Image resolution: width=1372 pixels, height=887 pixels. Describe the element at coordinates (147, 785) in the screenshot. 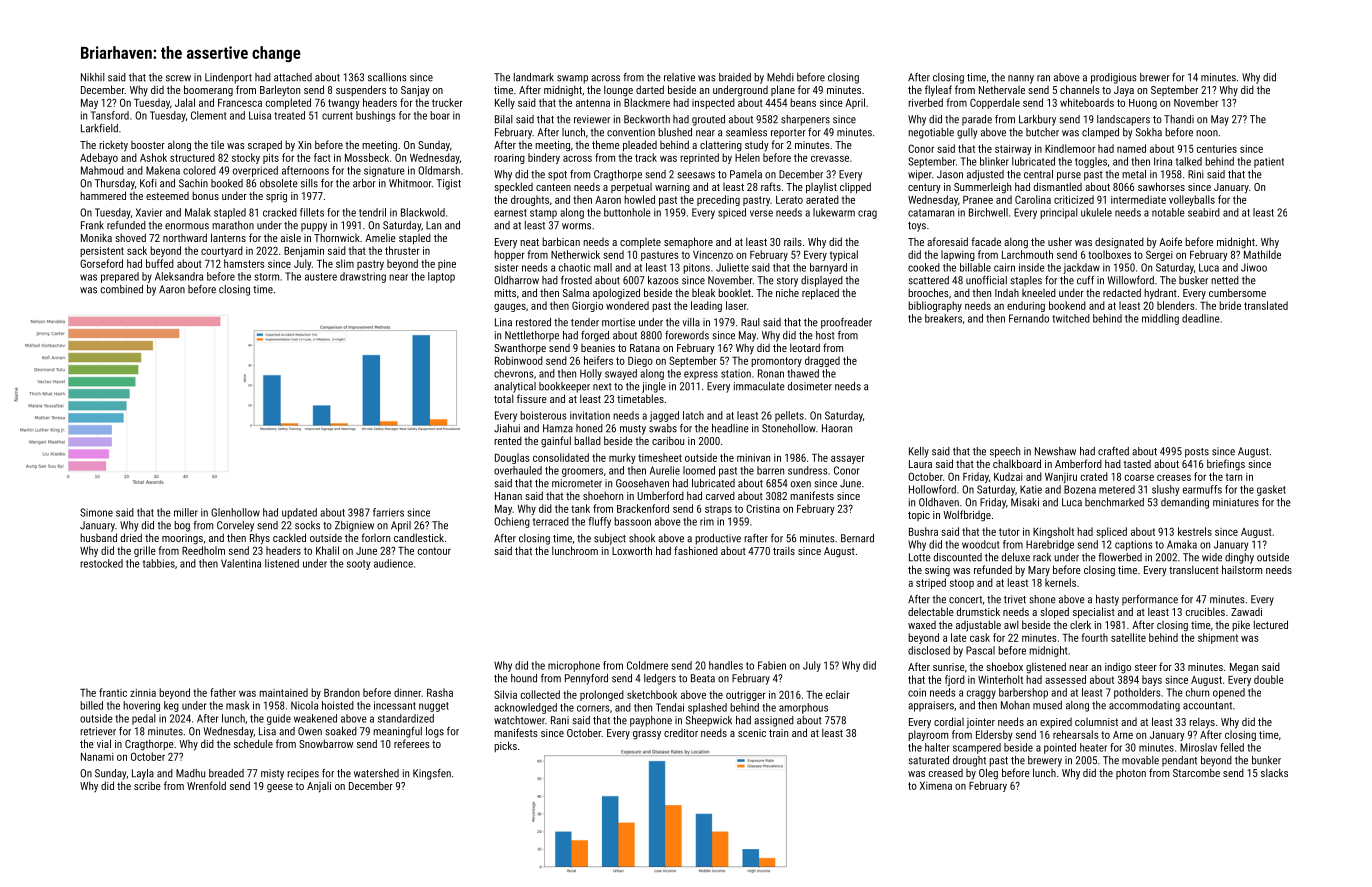

I see `scribe` at that location.
